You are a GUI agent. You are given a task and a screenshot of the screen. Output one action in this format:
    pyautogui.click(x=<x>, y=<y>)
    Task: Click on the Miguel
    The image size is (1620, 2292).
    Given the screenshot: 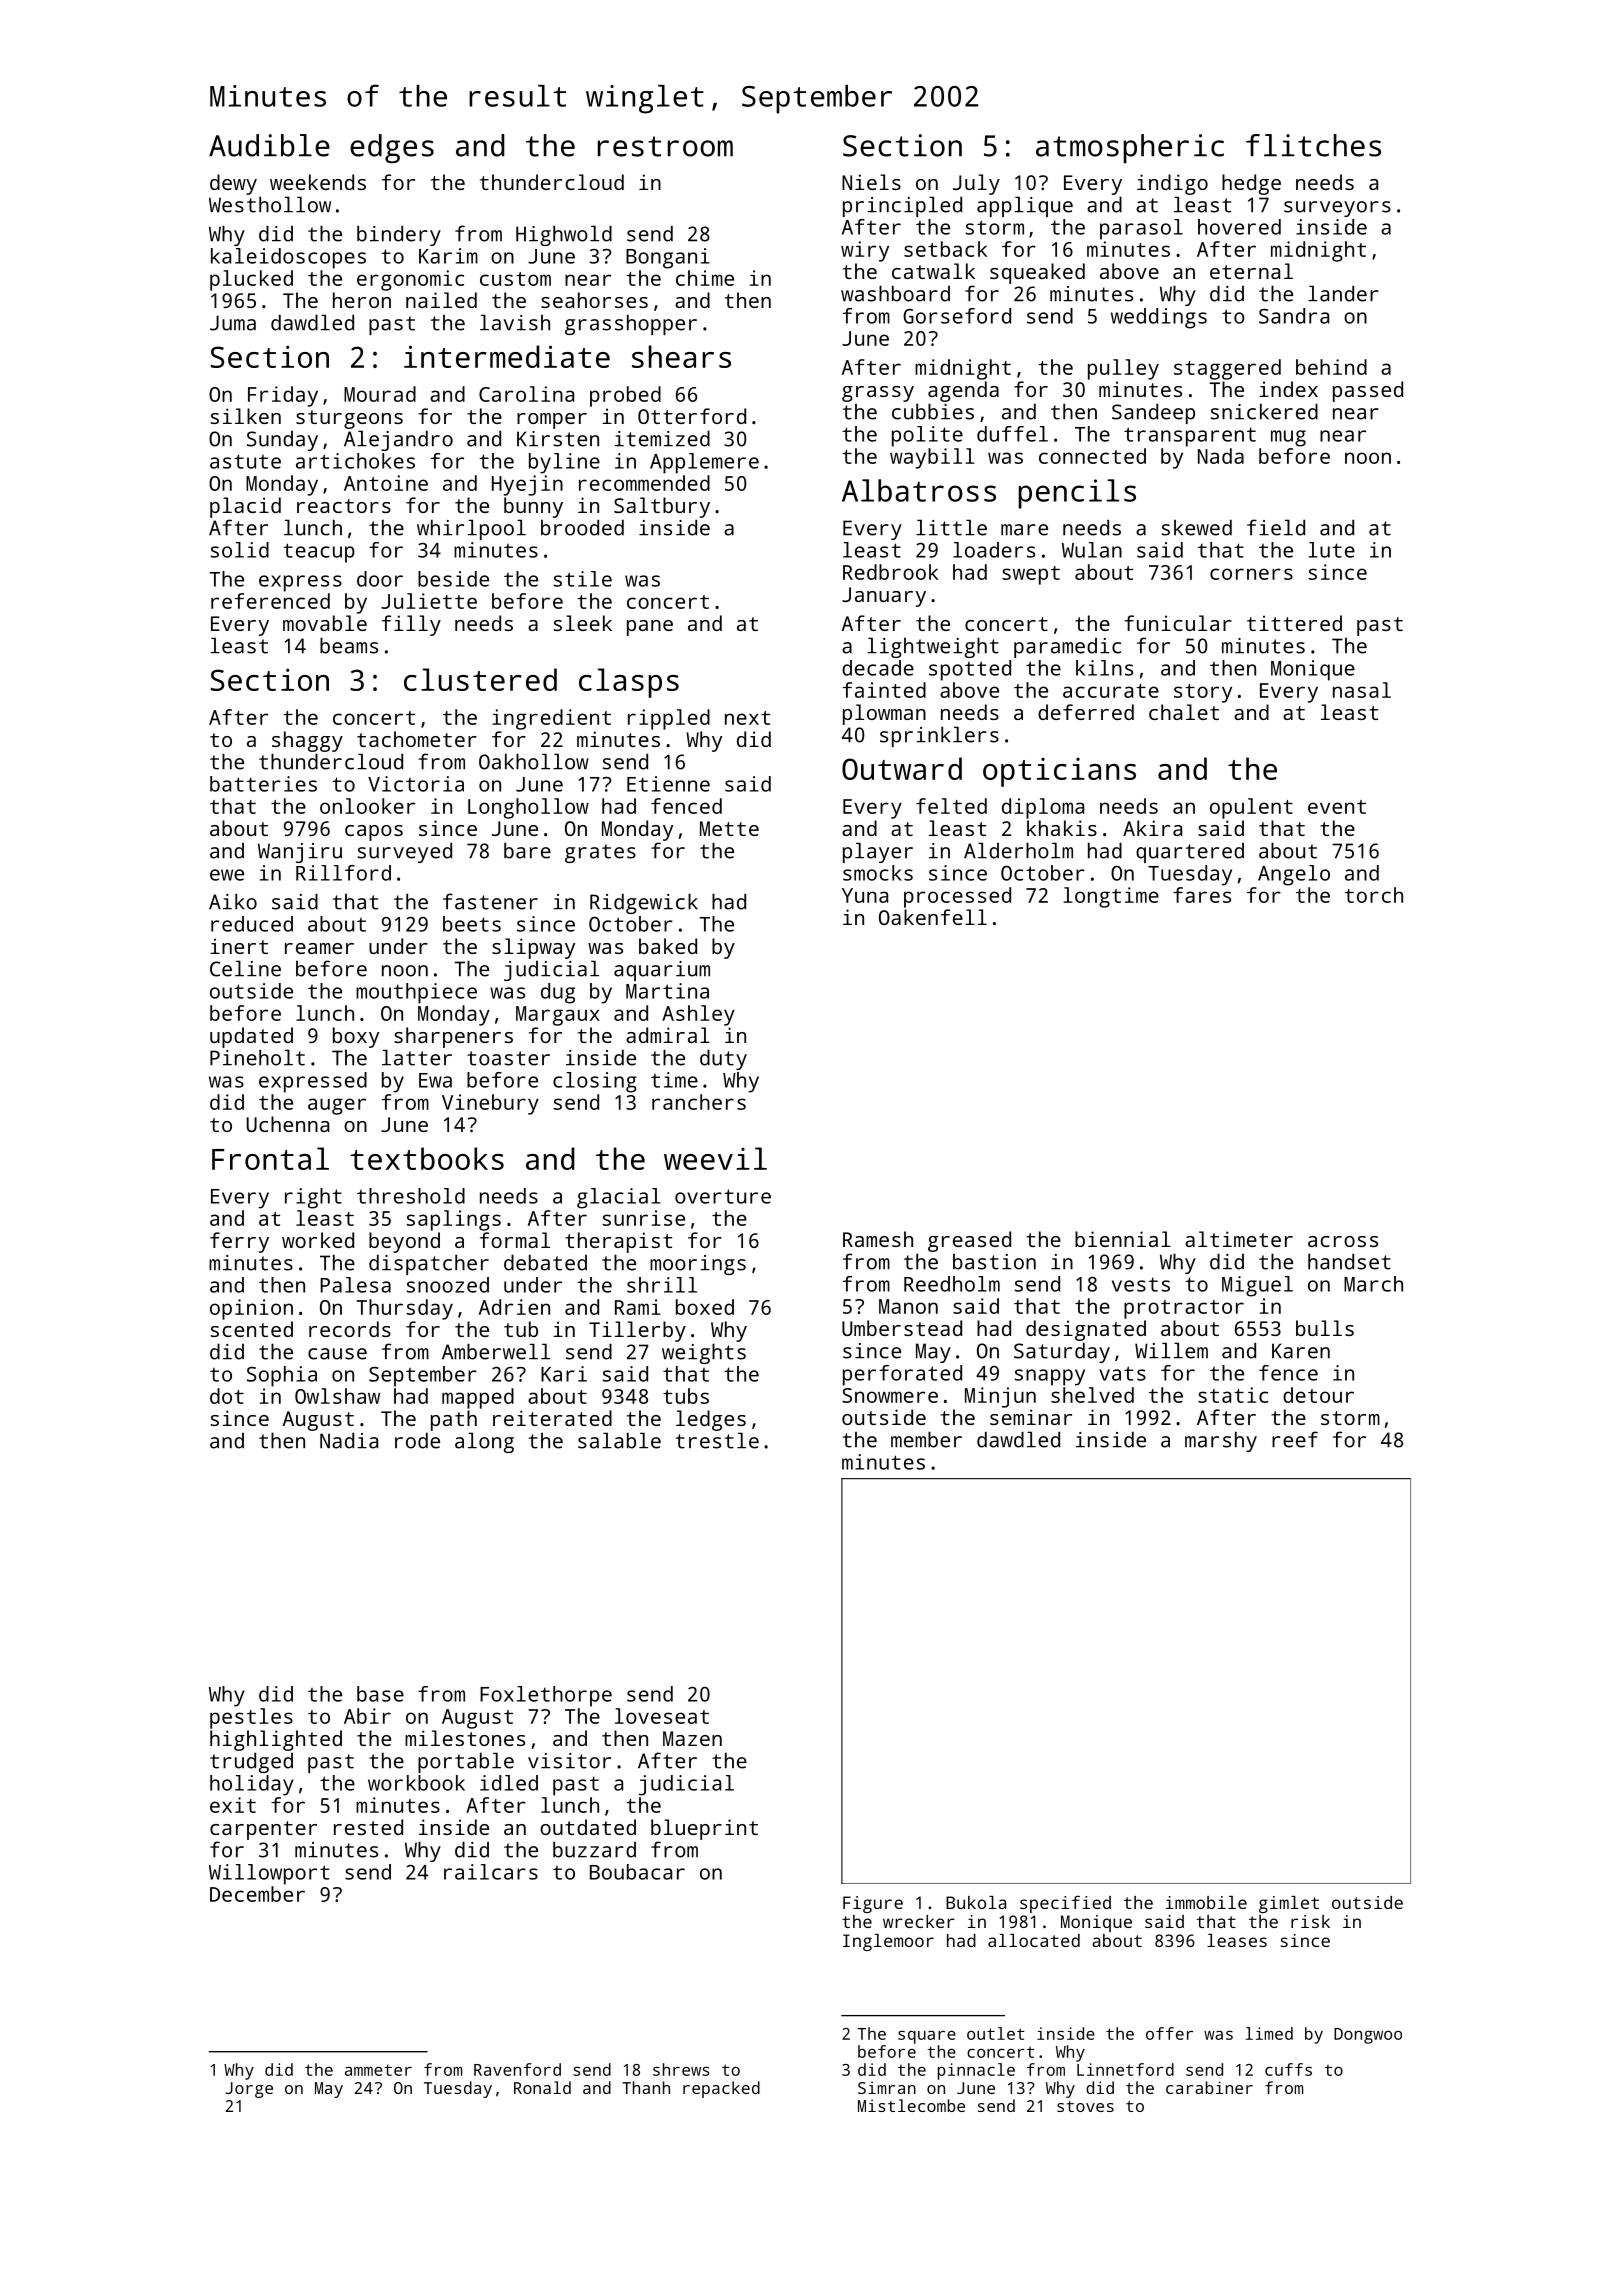 What is the action you would take?
    pyautogui.click(x=1257, y=1286)
